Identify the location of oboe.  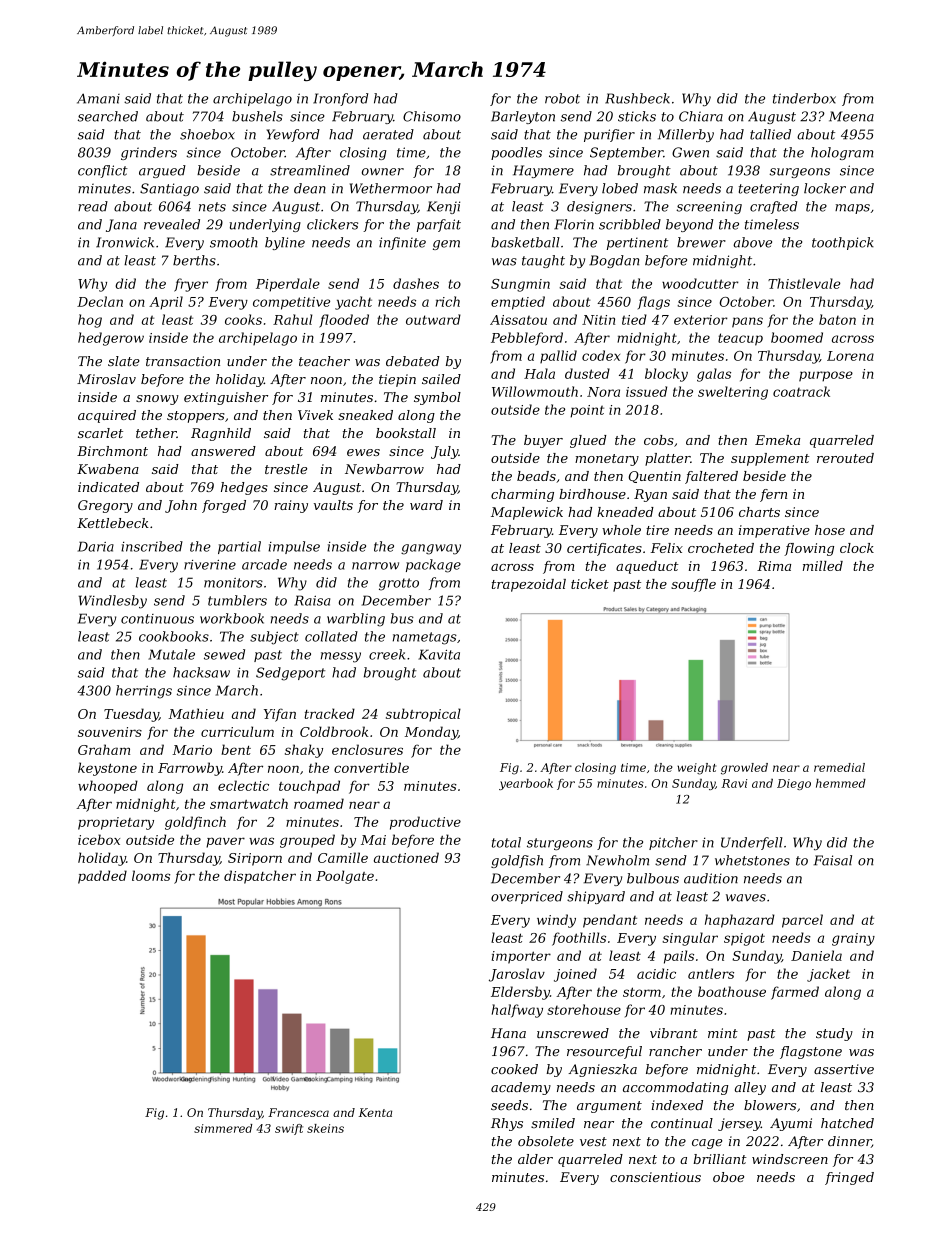
(728, 1177).
